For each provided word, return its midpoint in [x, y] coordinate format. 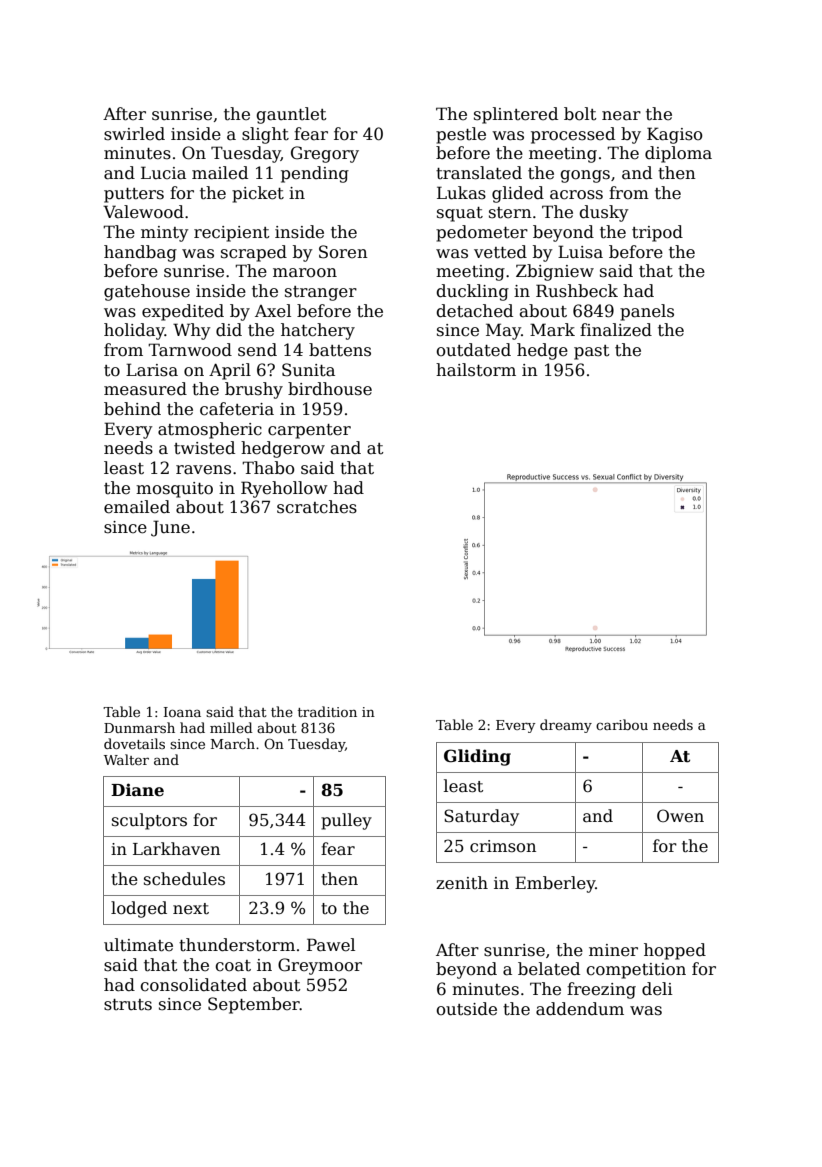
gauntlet [291, 115]
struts [128, 1005]
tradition [327, 711]
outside [466, 1009]
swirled [134, 134]
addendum [580, 1009]
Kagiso [675, 135]
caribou [622, 724]
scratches [317, 507]
